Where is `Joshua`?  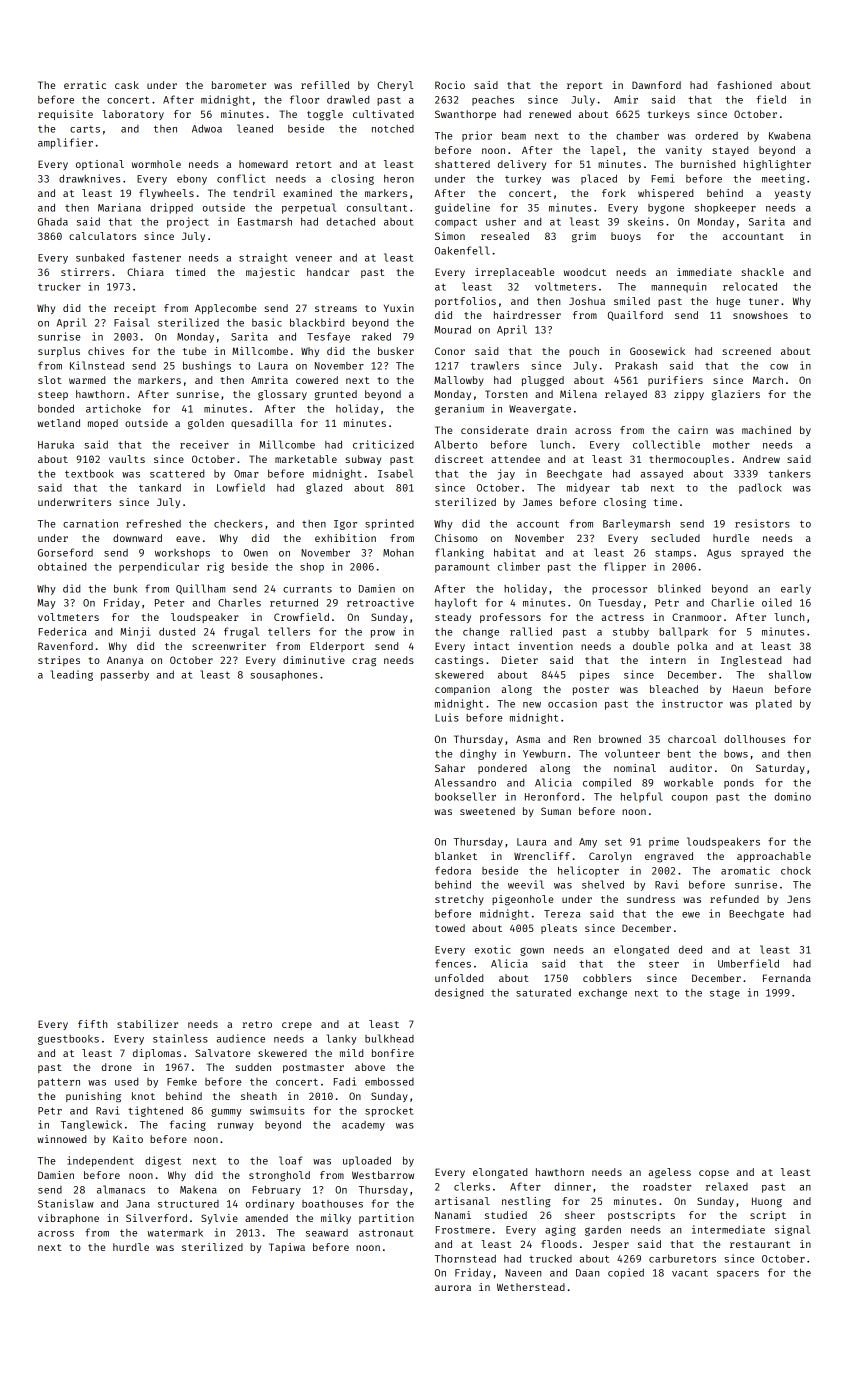
Joshua is located at coordinates (587, 301).
